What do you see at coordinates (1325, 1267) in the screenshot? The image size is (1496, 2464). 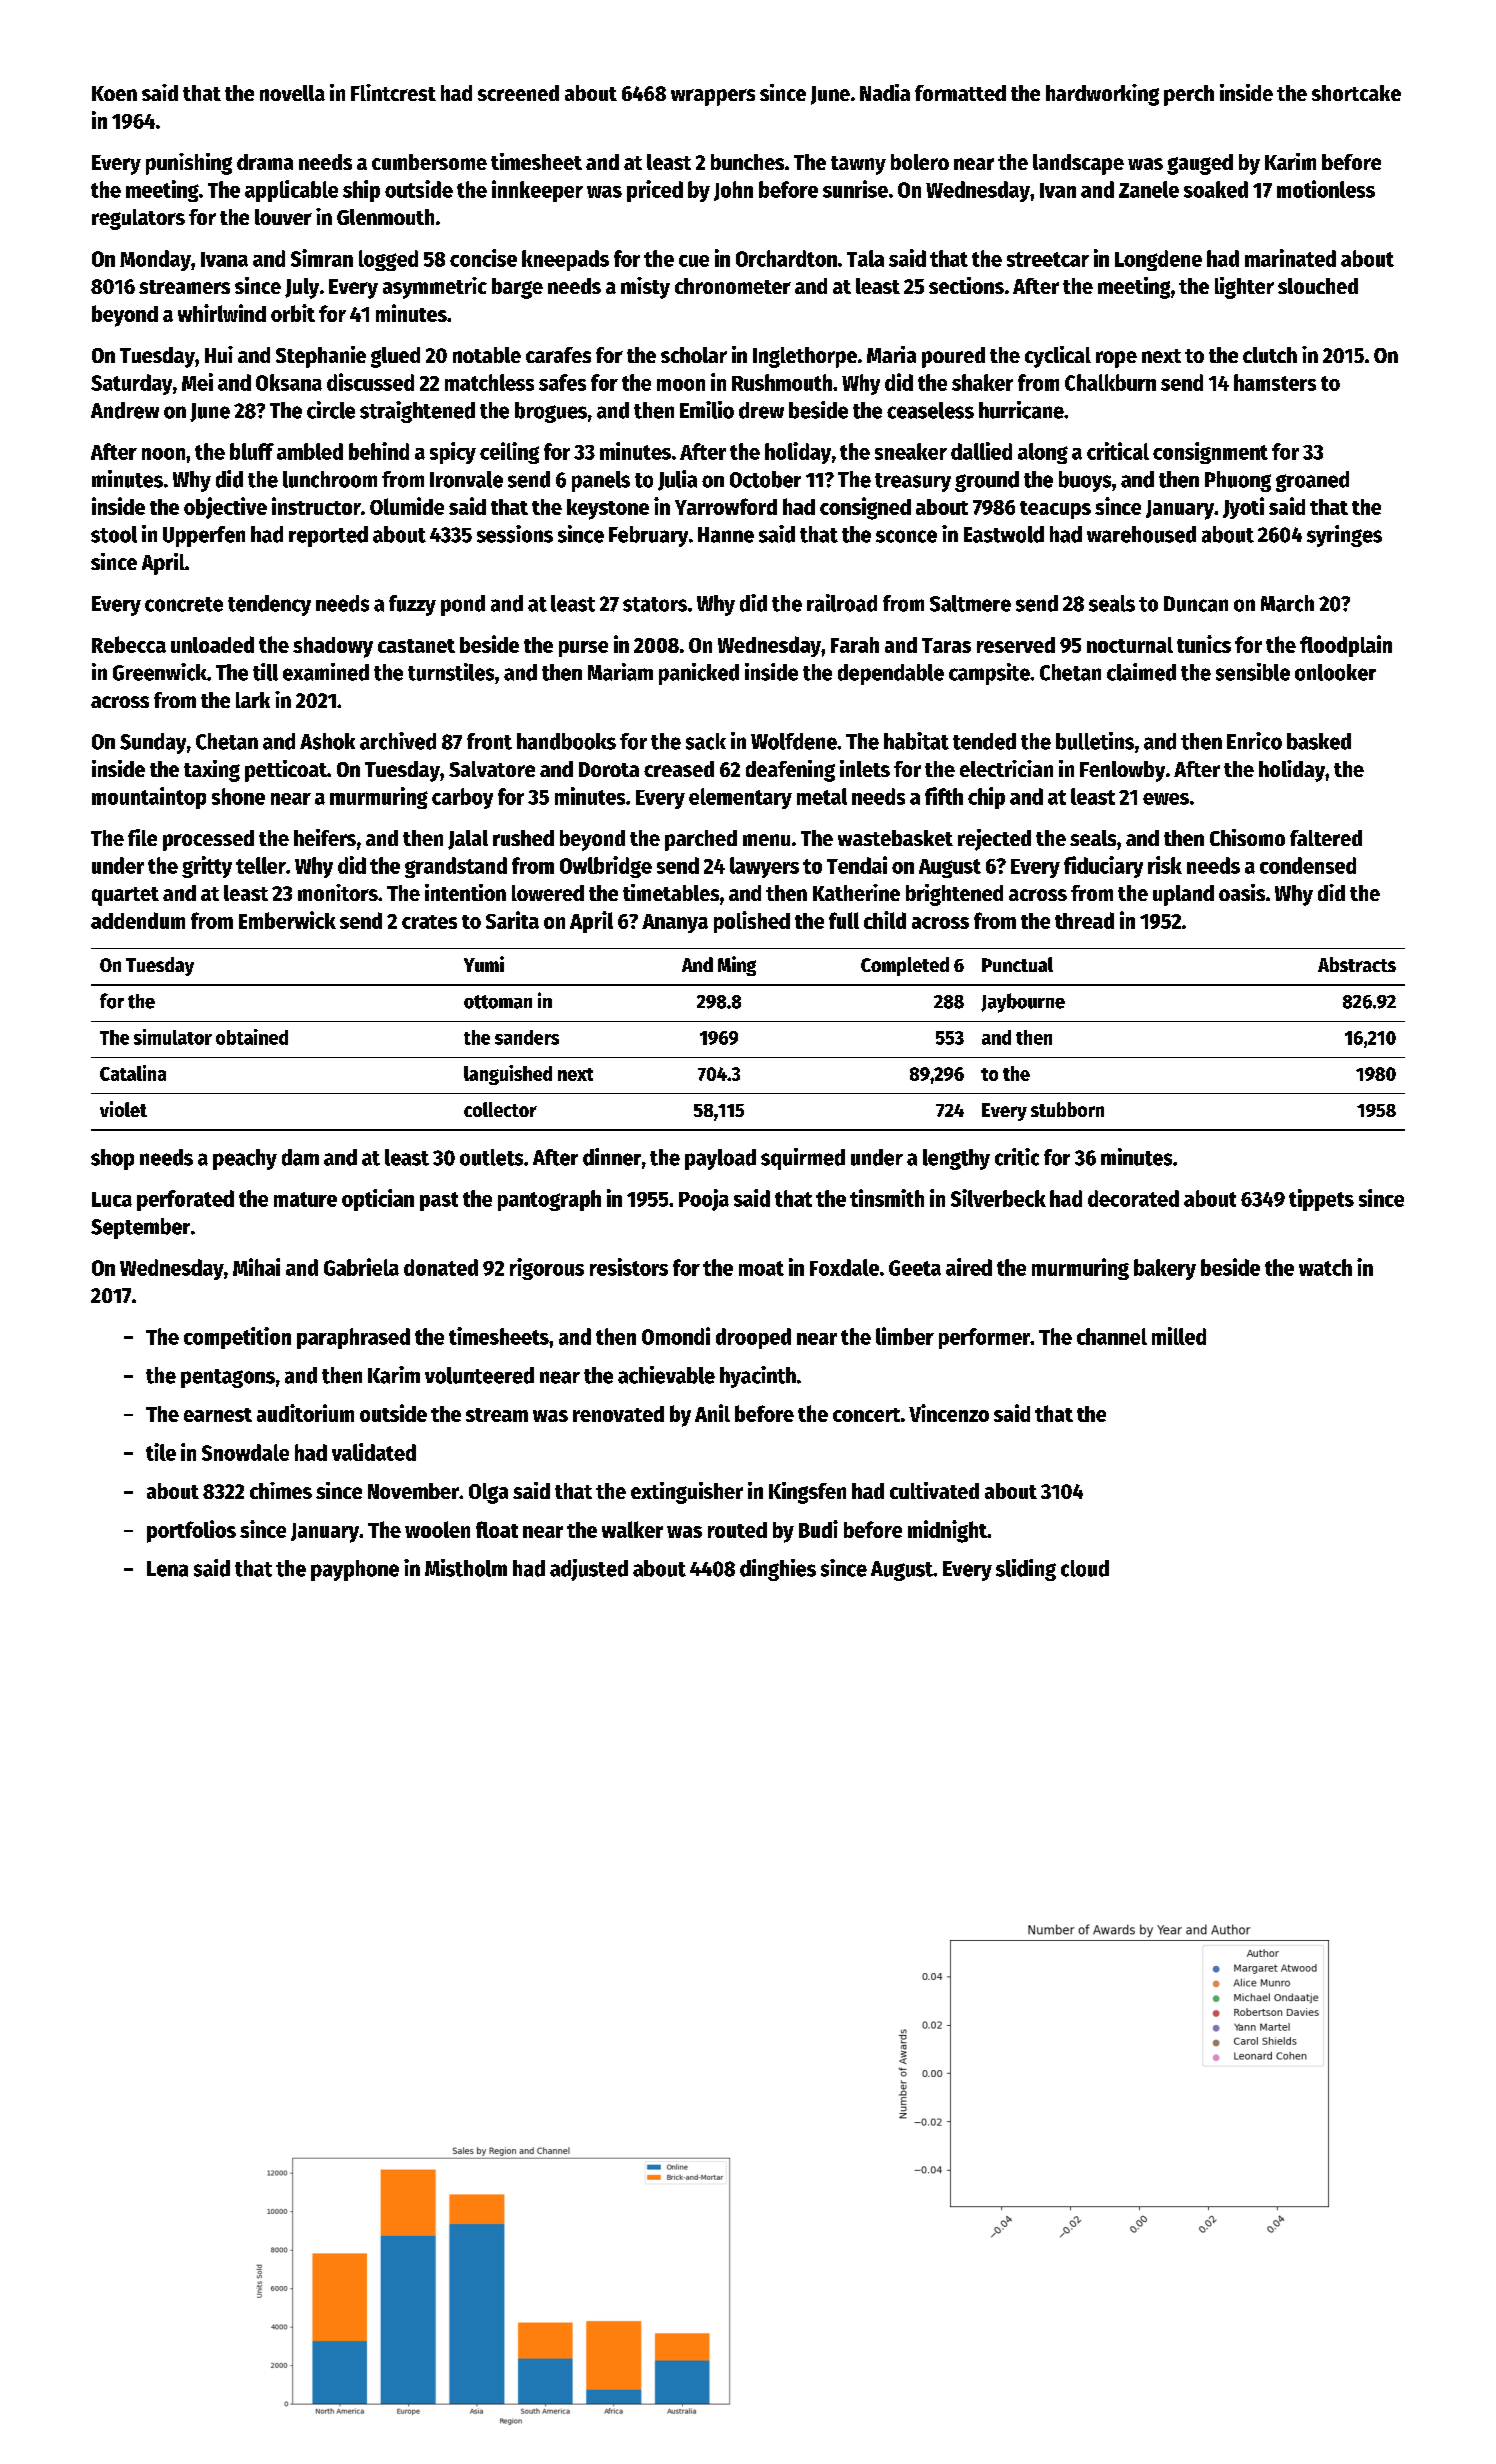 I see `watch` at bounding box center [1325, 1267].
